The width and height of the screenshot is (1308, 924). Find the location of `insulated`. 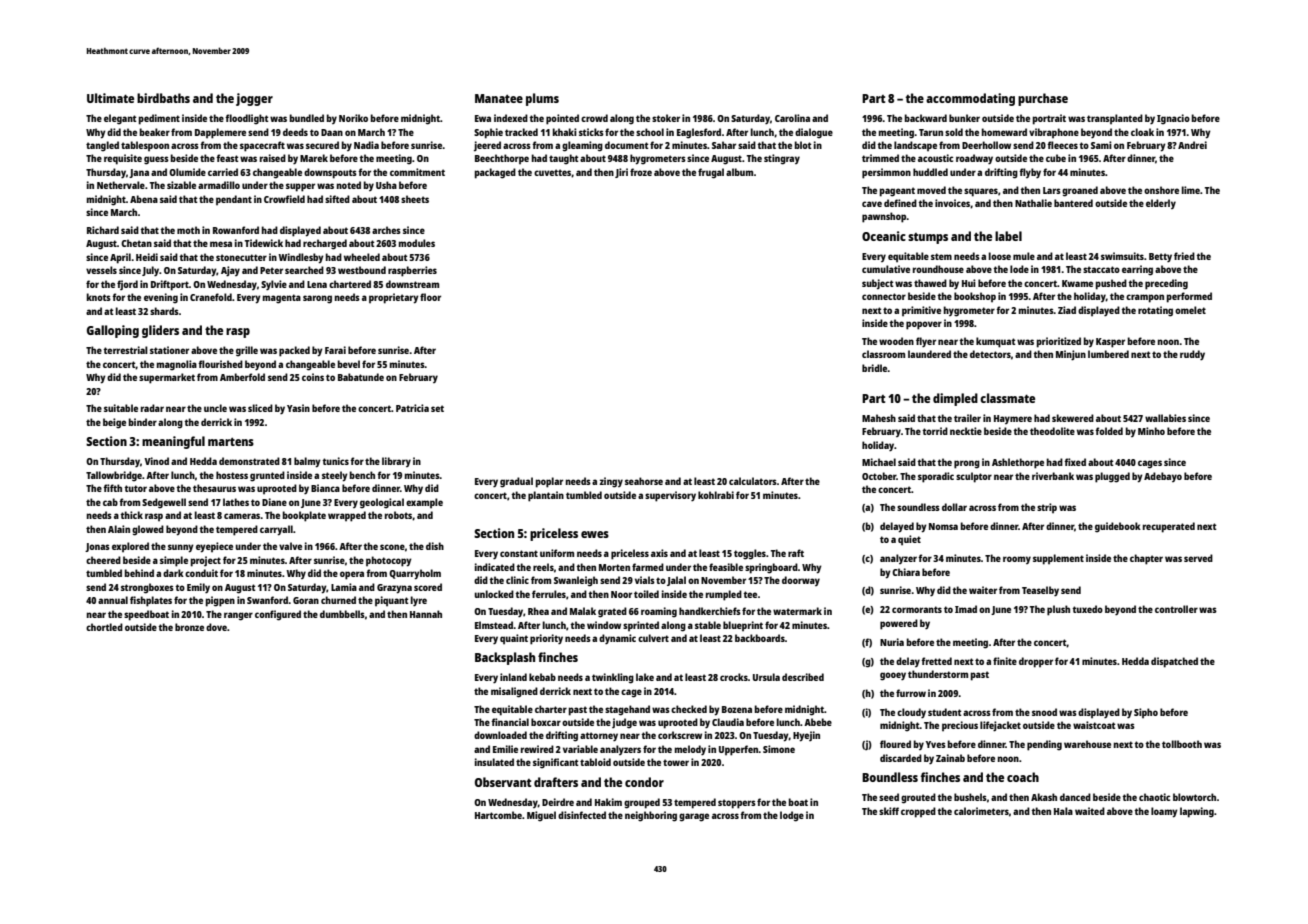

insulated is located at coordinates (494, 762).
